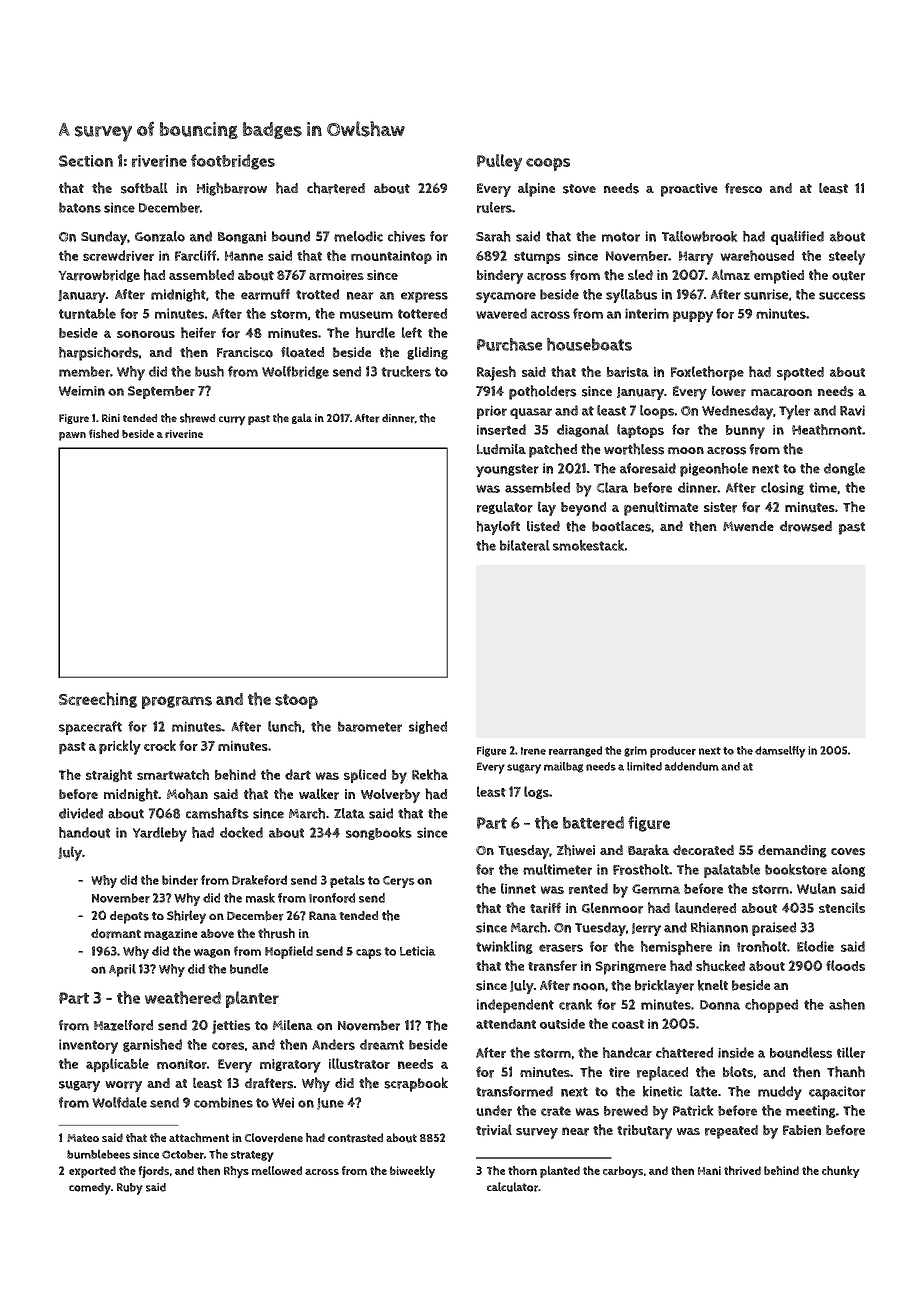 The height and width of the screenshot is (1308, 924). What do you see at coordinates (743, 188) in the screenshot?
I see `fresco` at bounding box center [743, 188].
